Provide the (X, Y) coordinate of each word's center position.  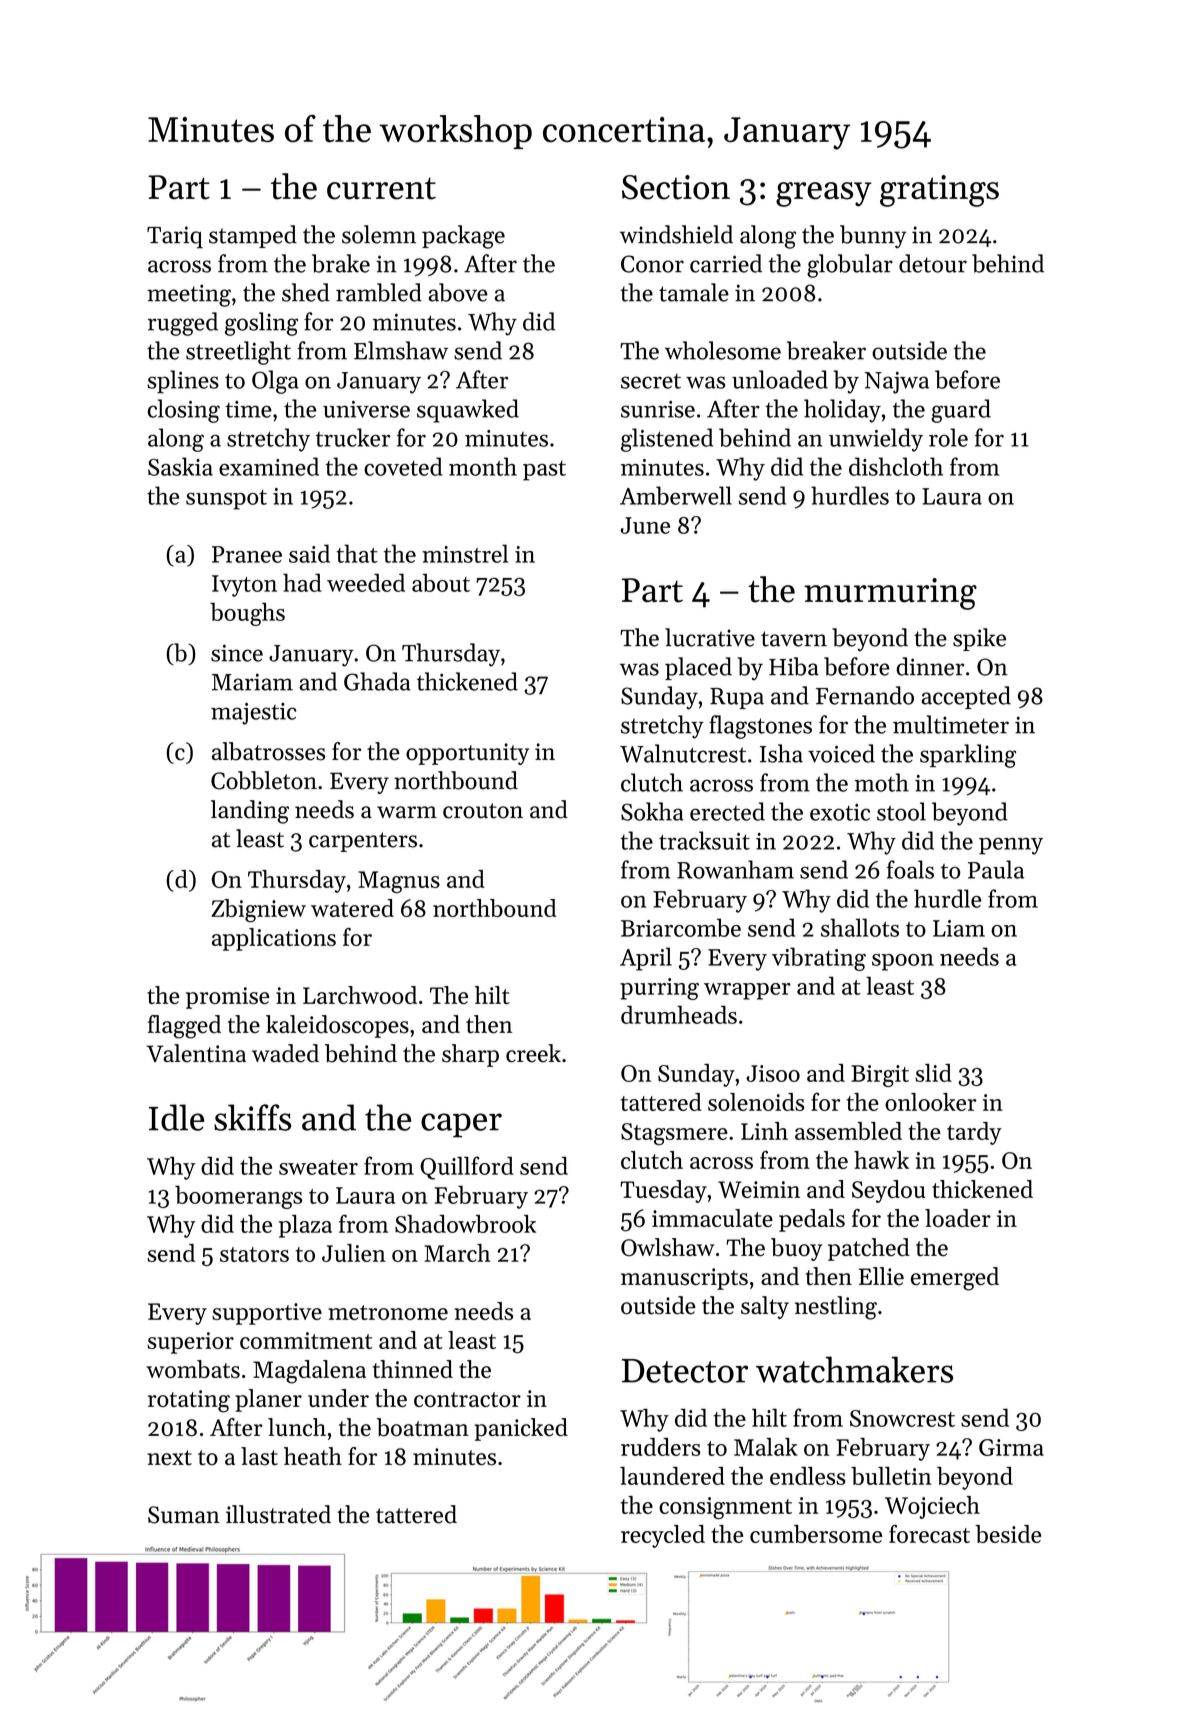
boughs (247, 614)
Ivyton (244, 586)
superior (190, 1343)
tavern (794, 639)
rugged (183, 324)
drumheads (679, 1014)
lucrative (710, 637)
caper (461, 1125)
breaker (826, 350)
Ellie (881, 1276)
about (441, 582)
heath (313, 1456)
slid (933, 1073)
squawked (468, 411)
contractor (467, 1399)
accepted (966, 697)
